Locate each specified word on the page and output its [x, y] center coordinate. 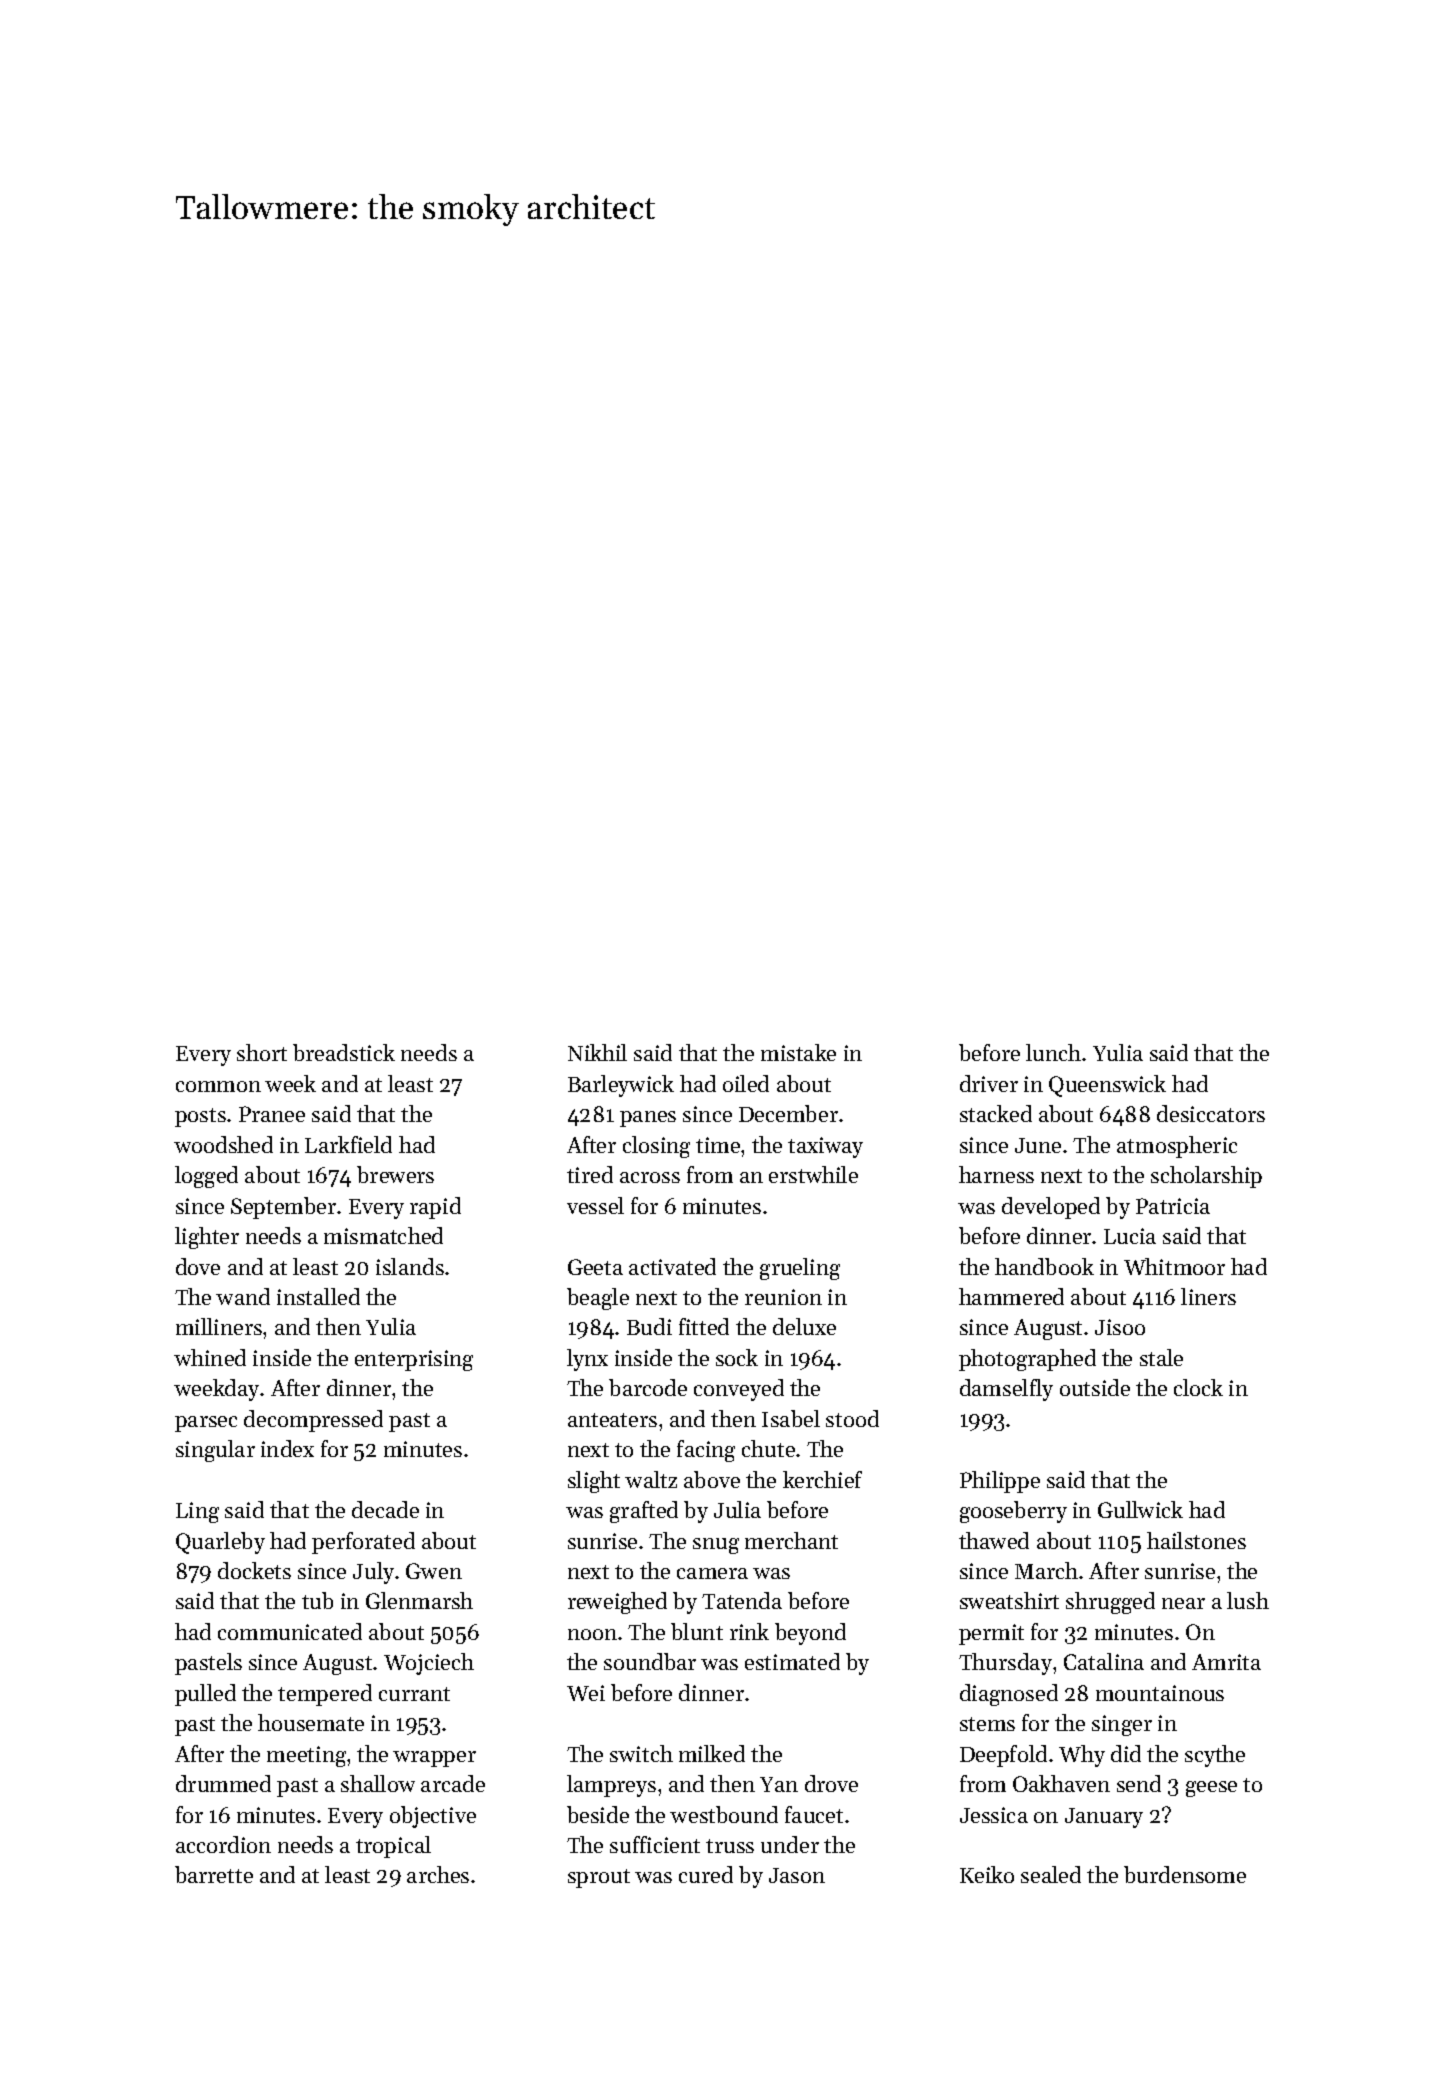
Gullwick [1140, 1509]
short [262, 1052]
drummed [223, 1783]
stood [852, 1418]
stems [987, 1724]
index [287, 1448]
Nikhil [597, 1052]
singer [1122, 1725]
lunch [1053, 1052]
